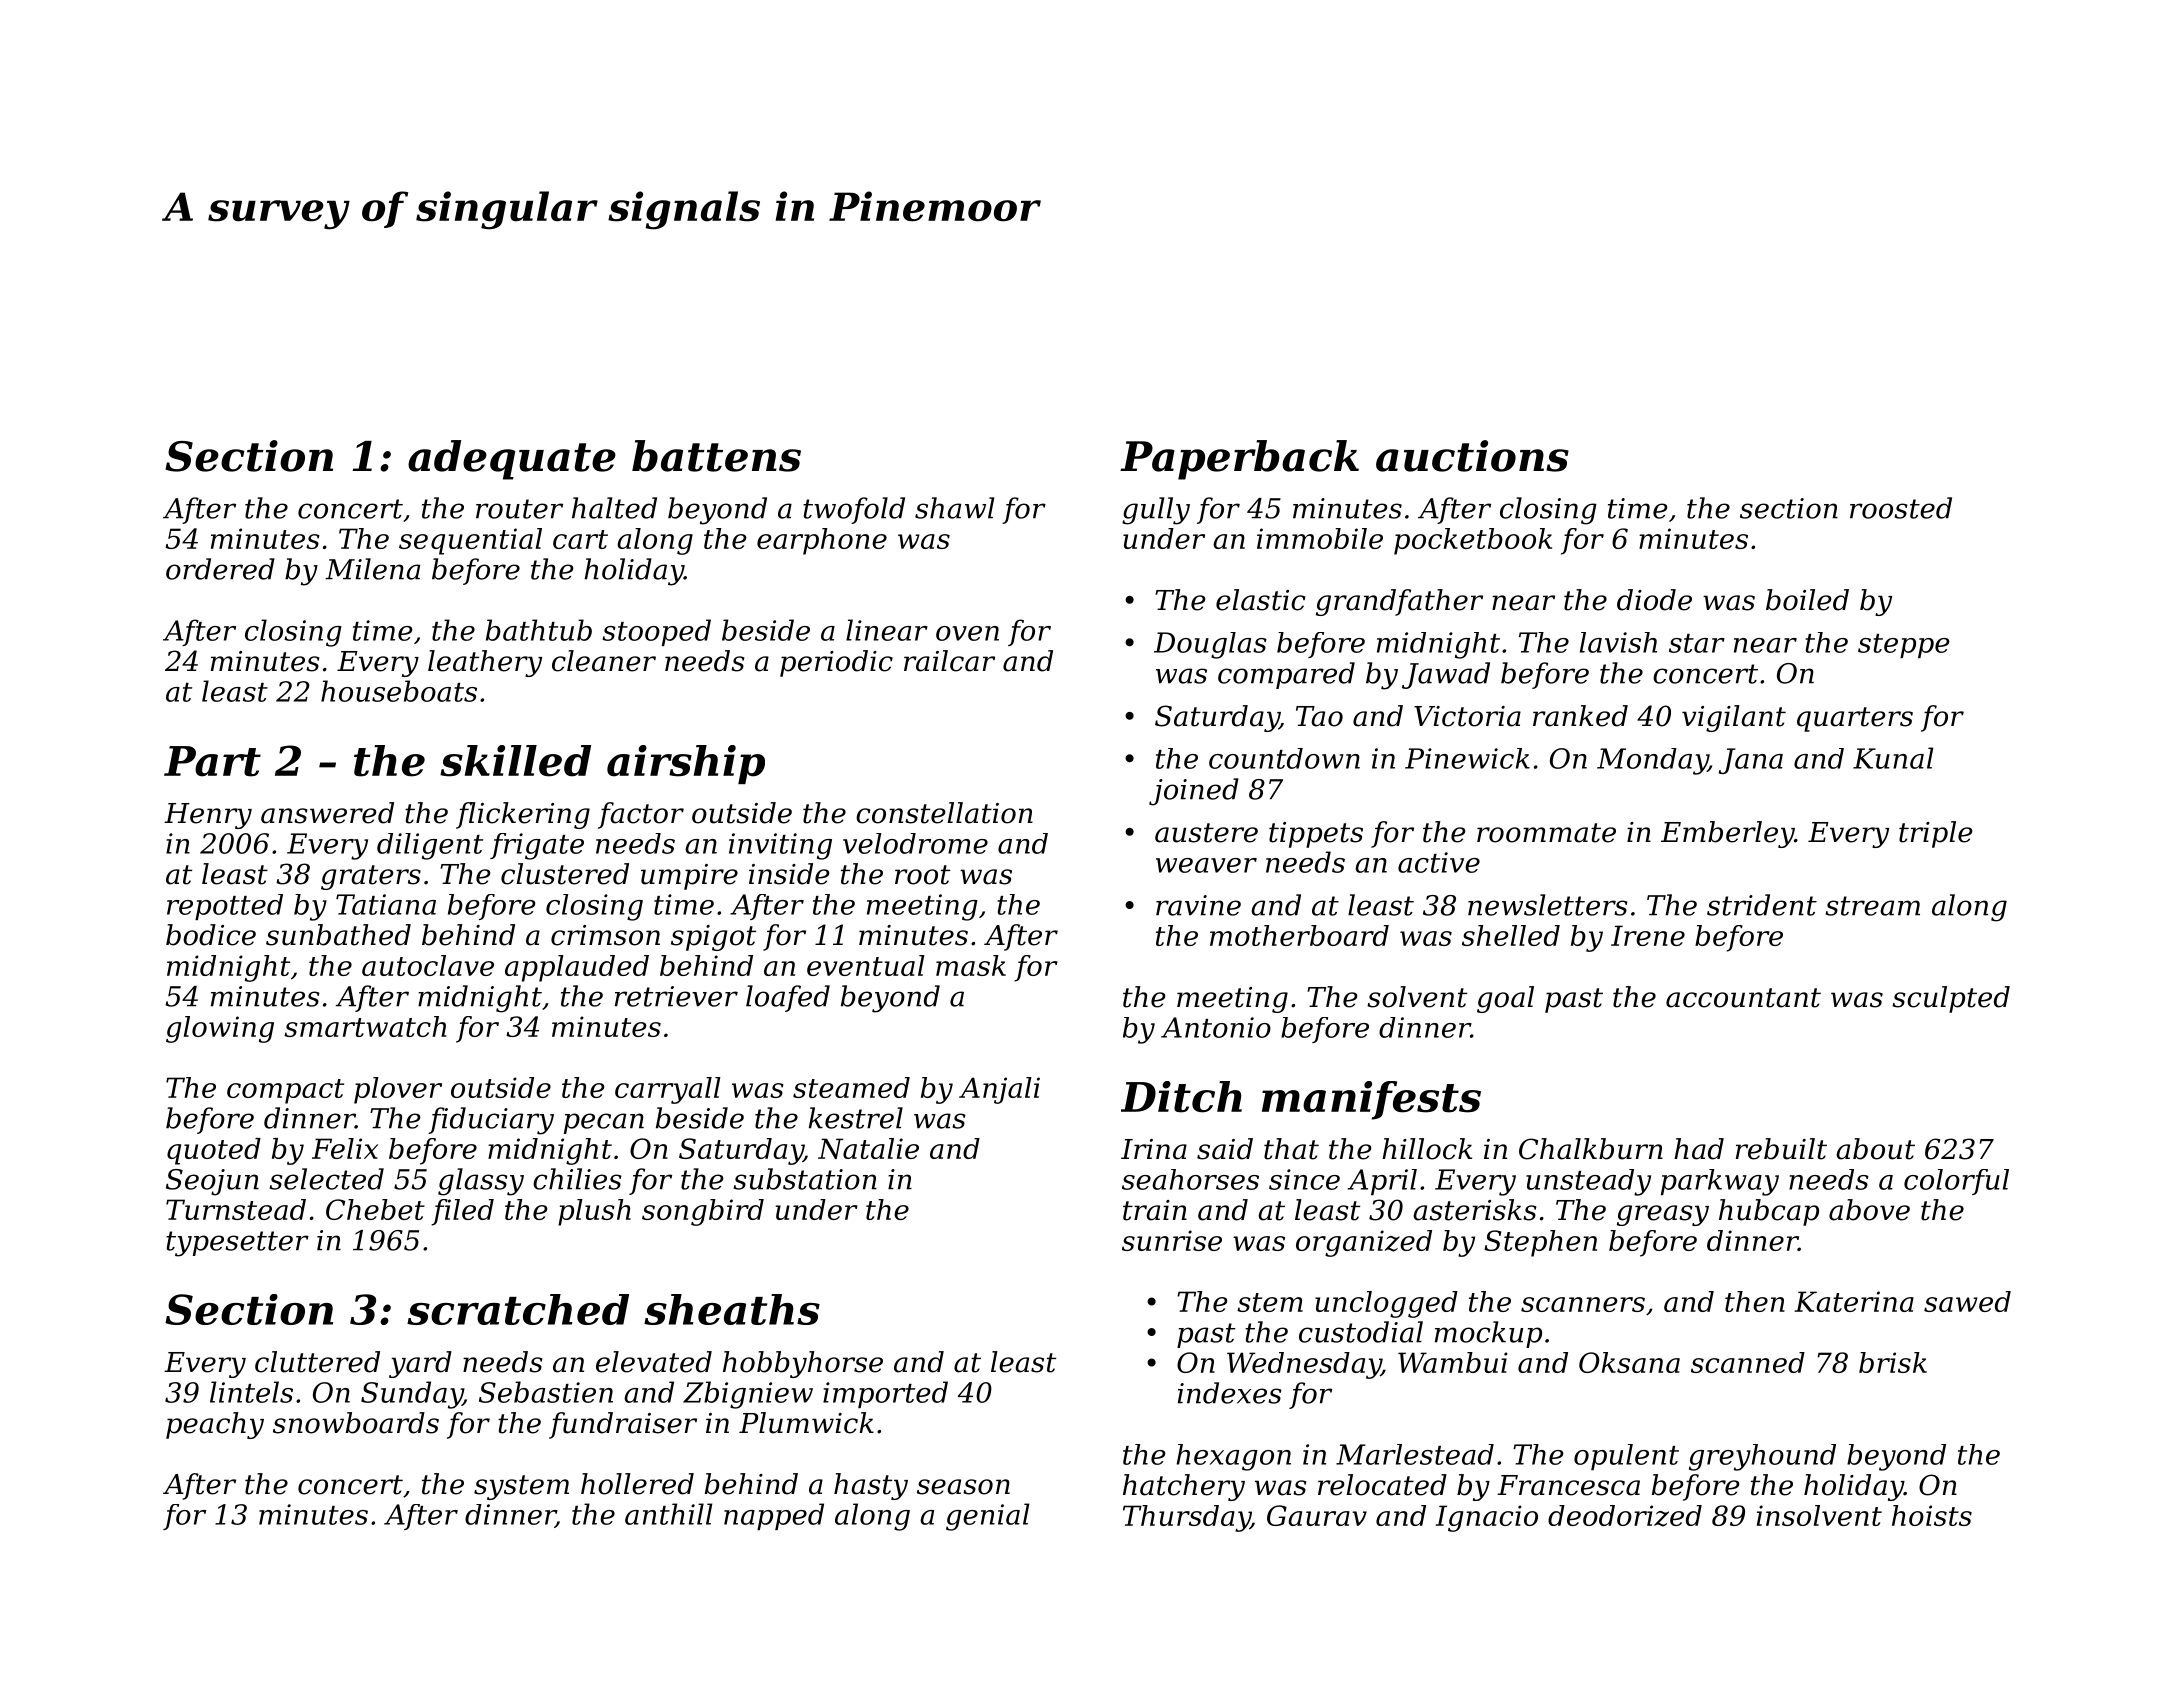 The width and height of the screenshot is (2178, 1683). Describe the element at coordinates (668, 1514) in the screenshot. I see `anthill` at that location.
